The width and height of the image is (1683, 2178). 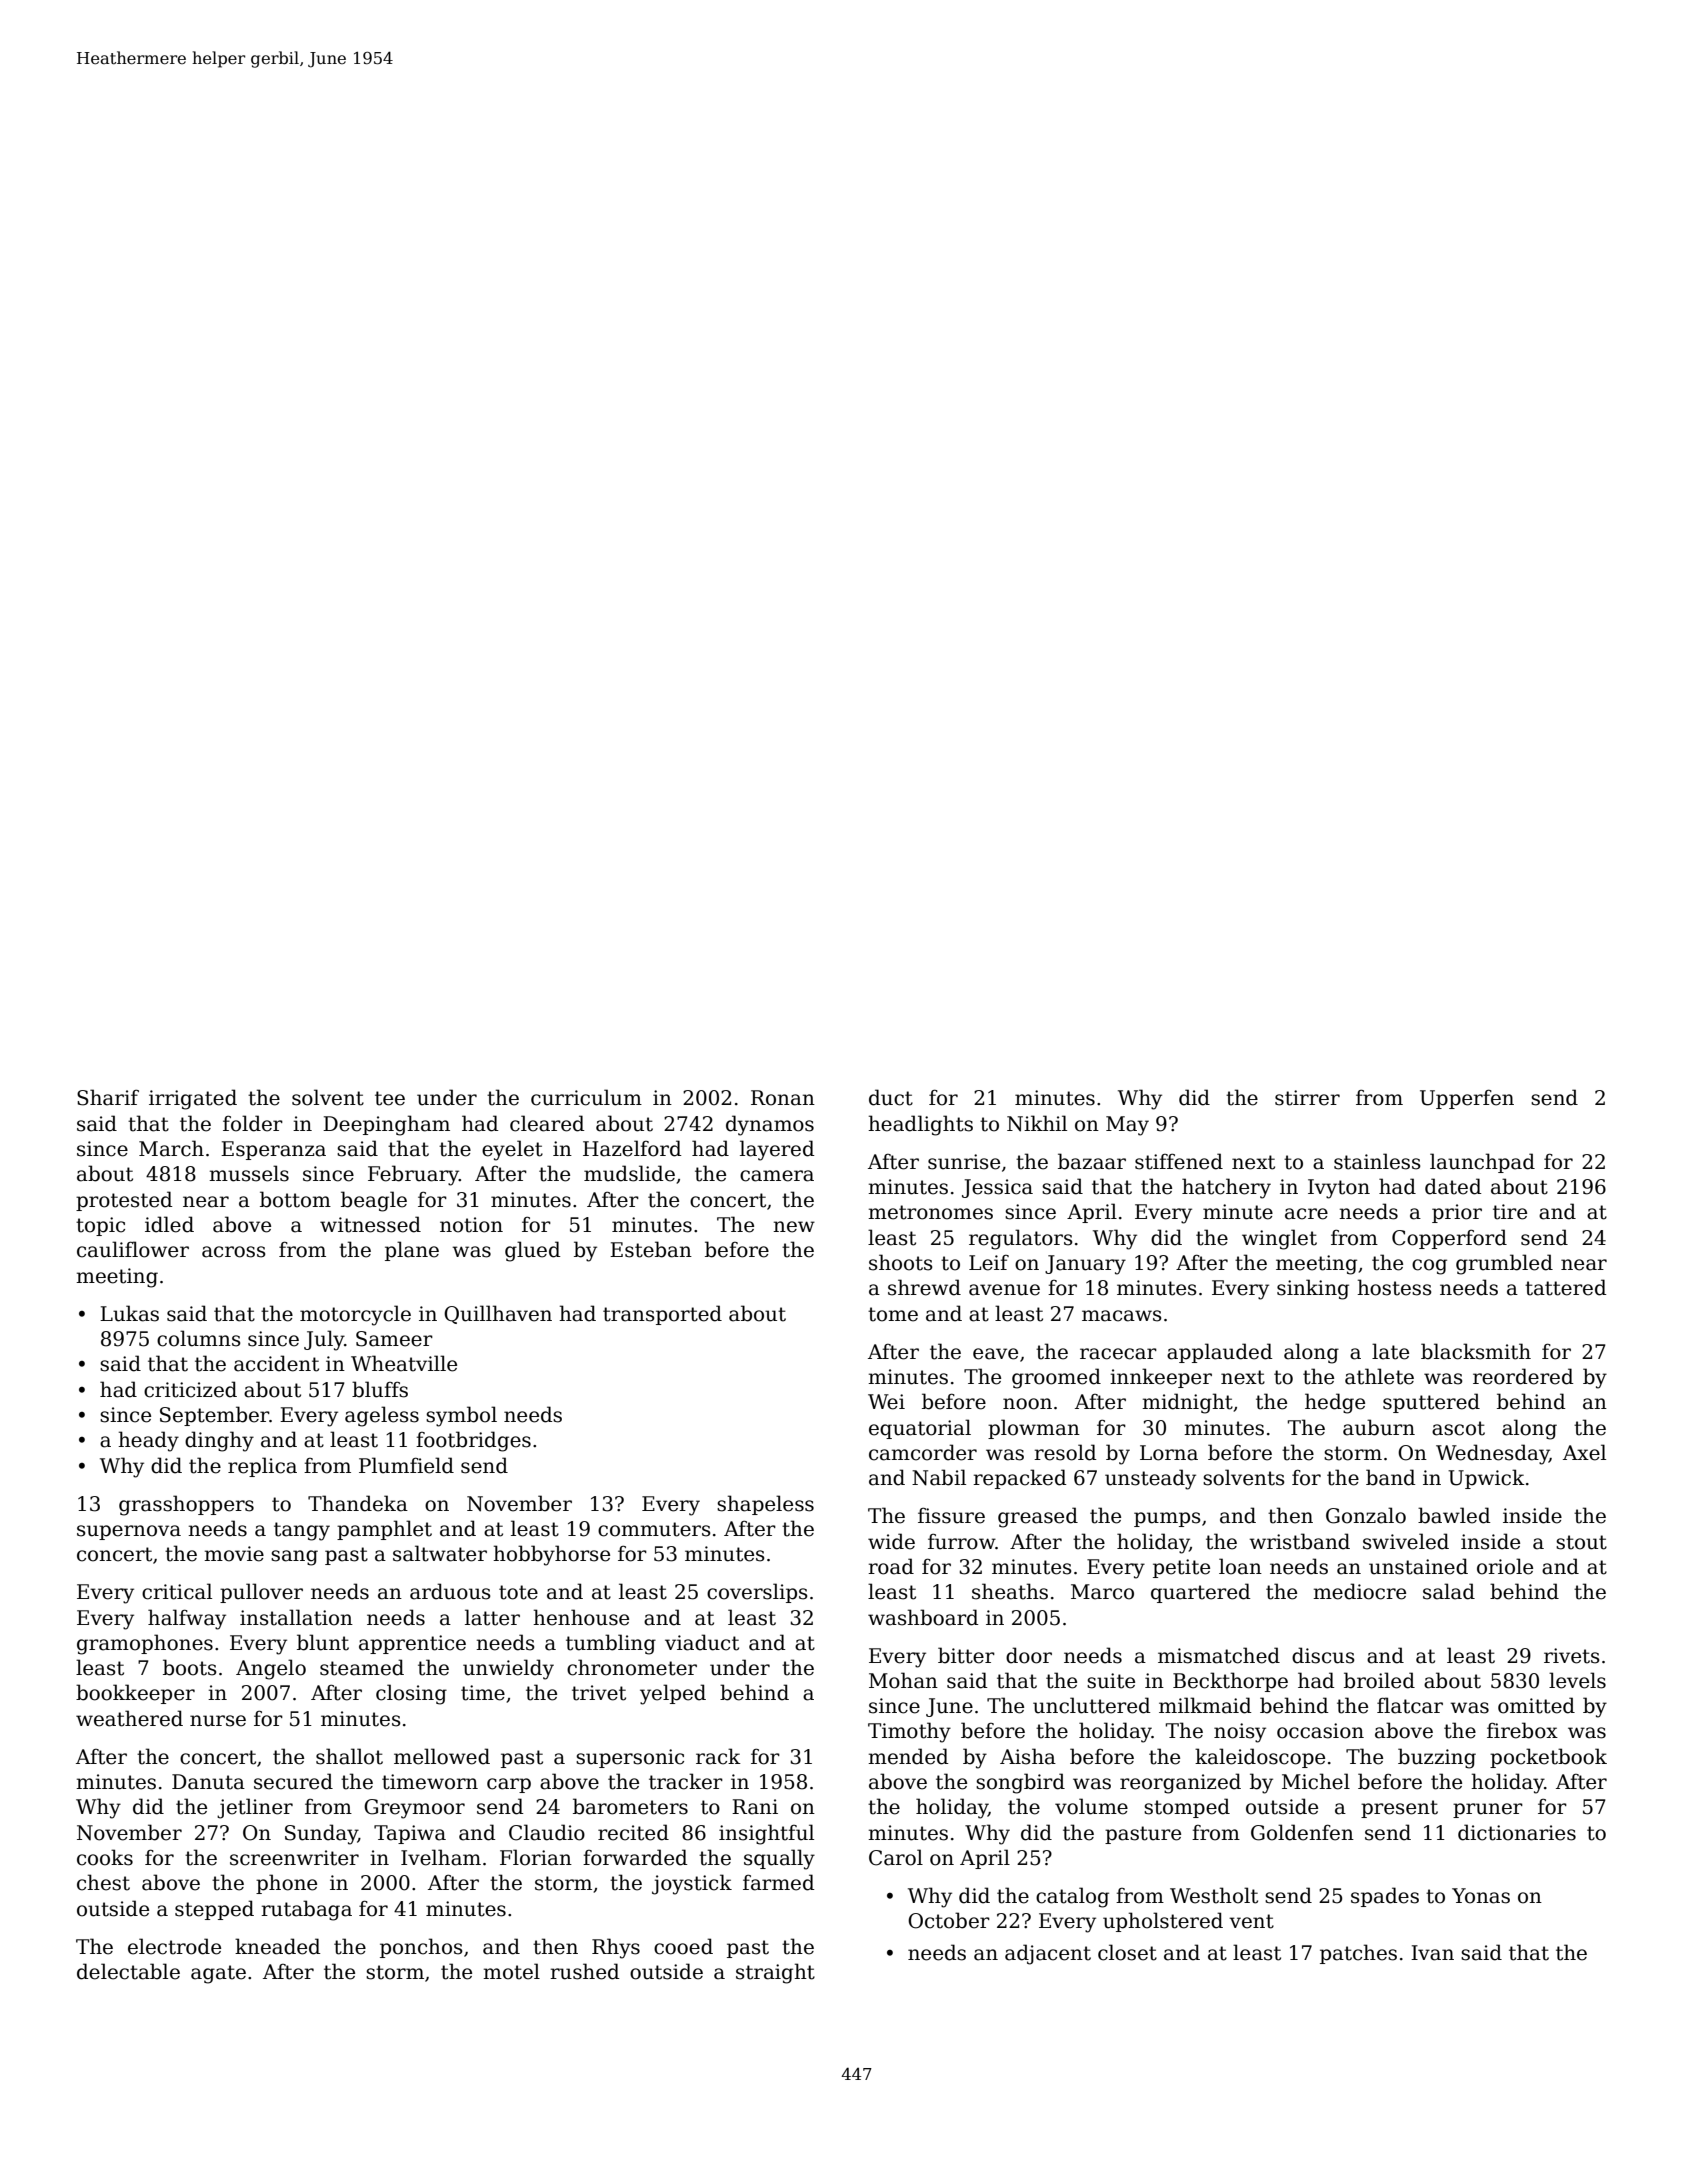 I want to click on shapeless, so click(x=765, y=1505).
